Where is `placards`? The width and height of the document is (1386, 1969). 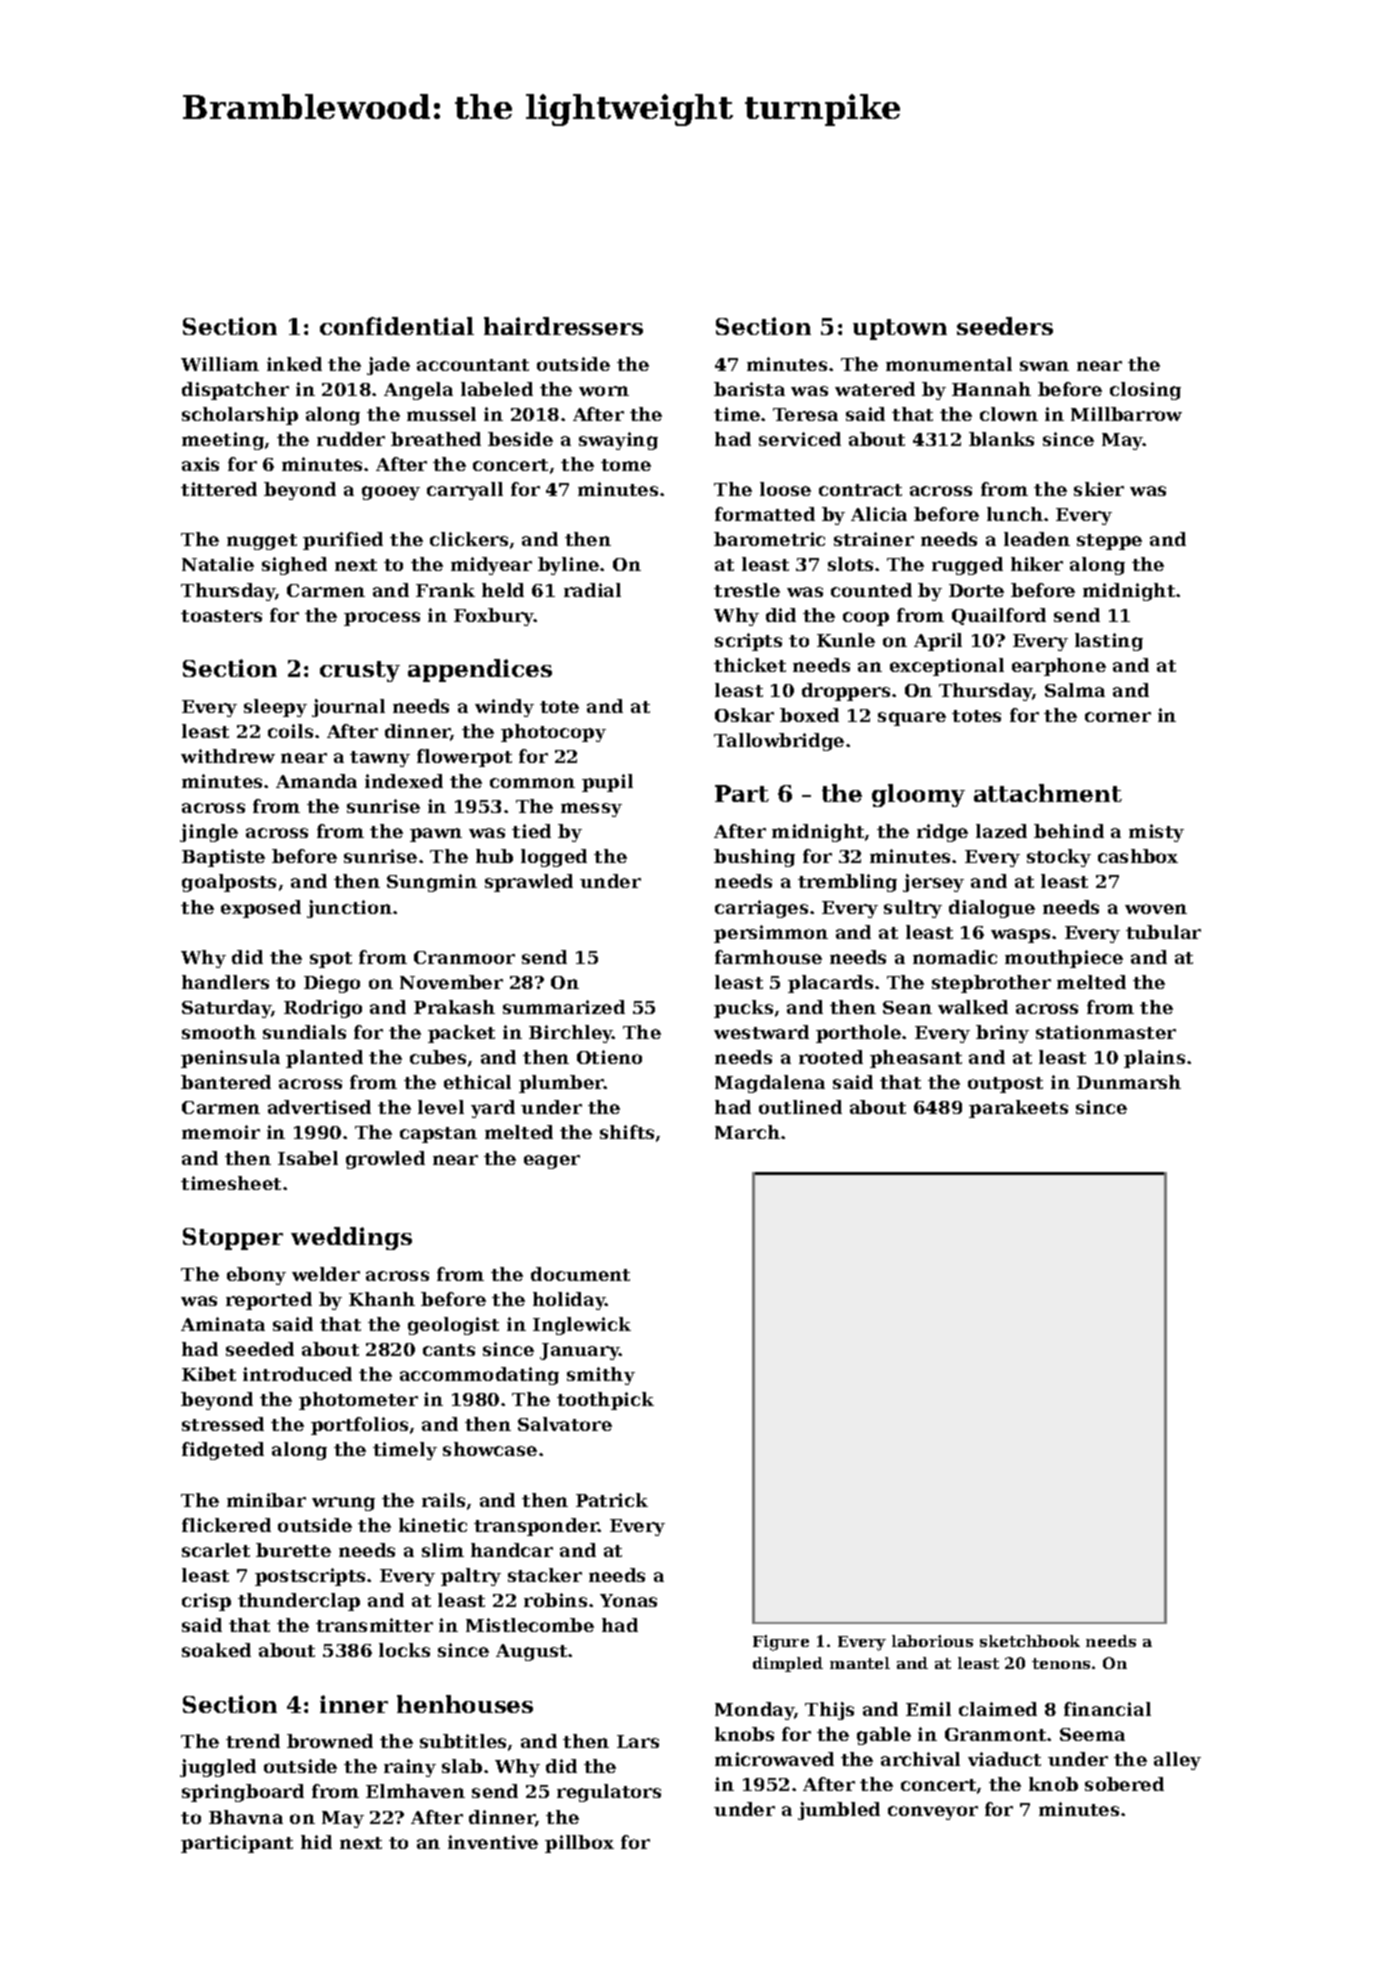 placards is located at coordinates (830, 984).
